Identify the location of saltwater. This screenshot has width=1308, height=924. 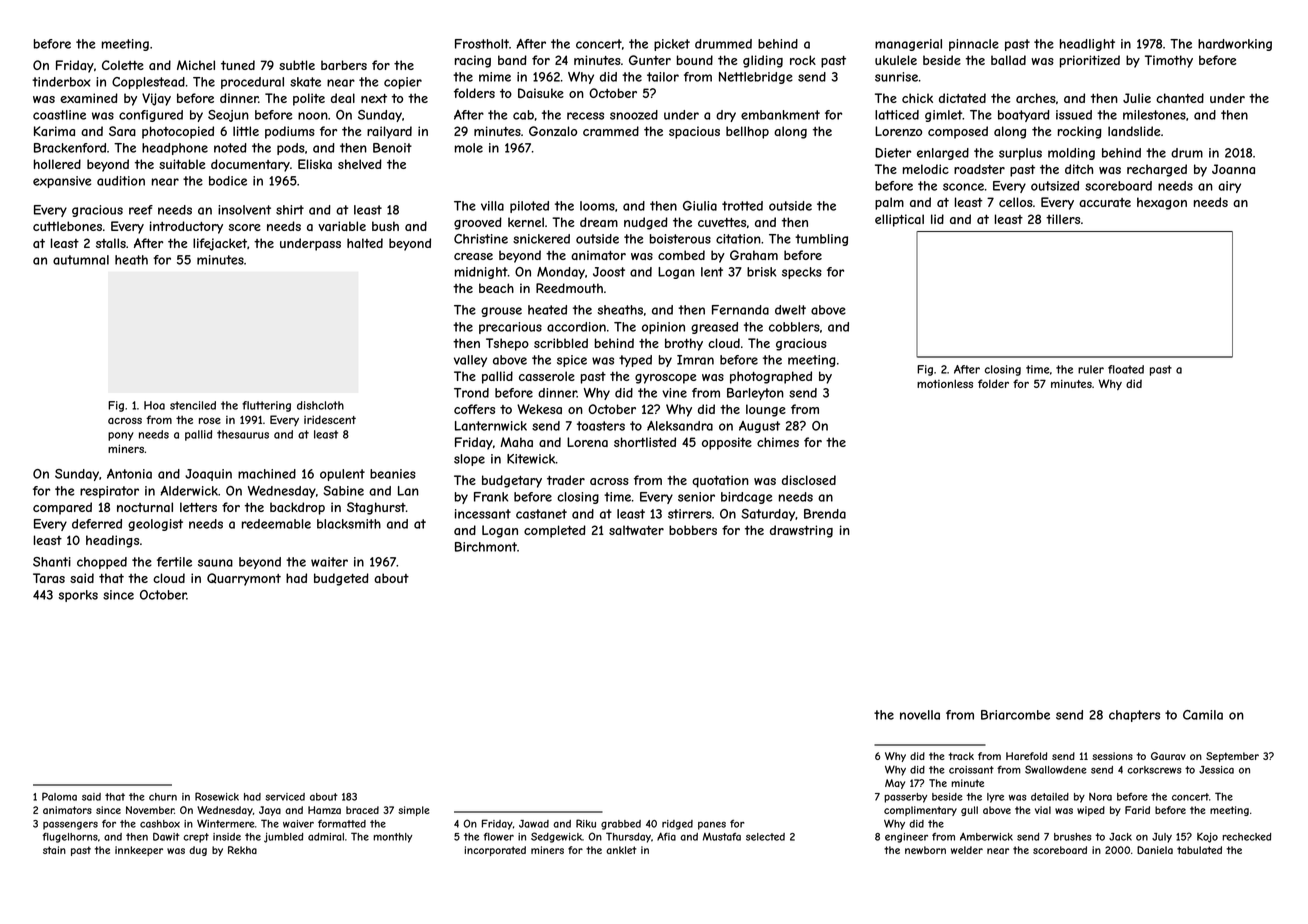
(636, 530).
